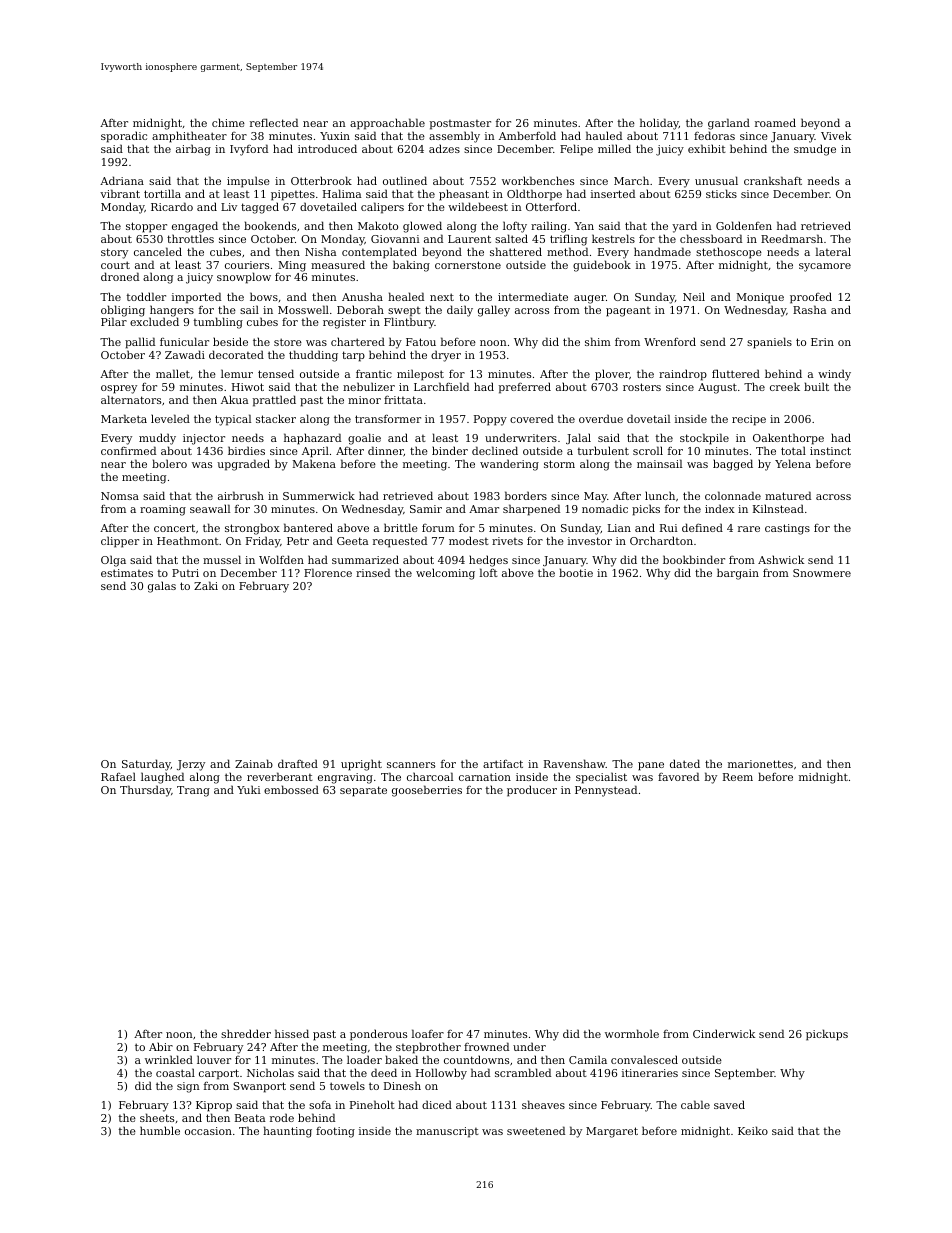 Image resolution: width=952 pixels, height=1233 pixels. Describe the element at coordinates (428, 1048) in the page. I see `stepbrother` at that location.
